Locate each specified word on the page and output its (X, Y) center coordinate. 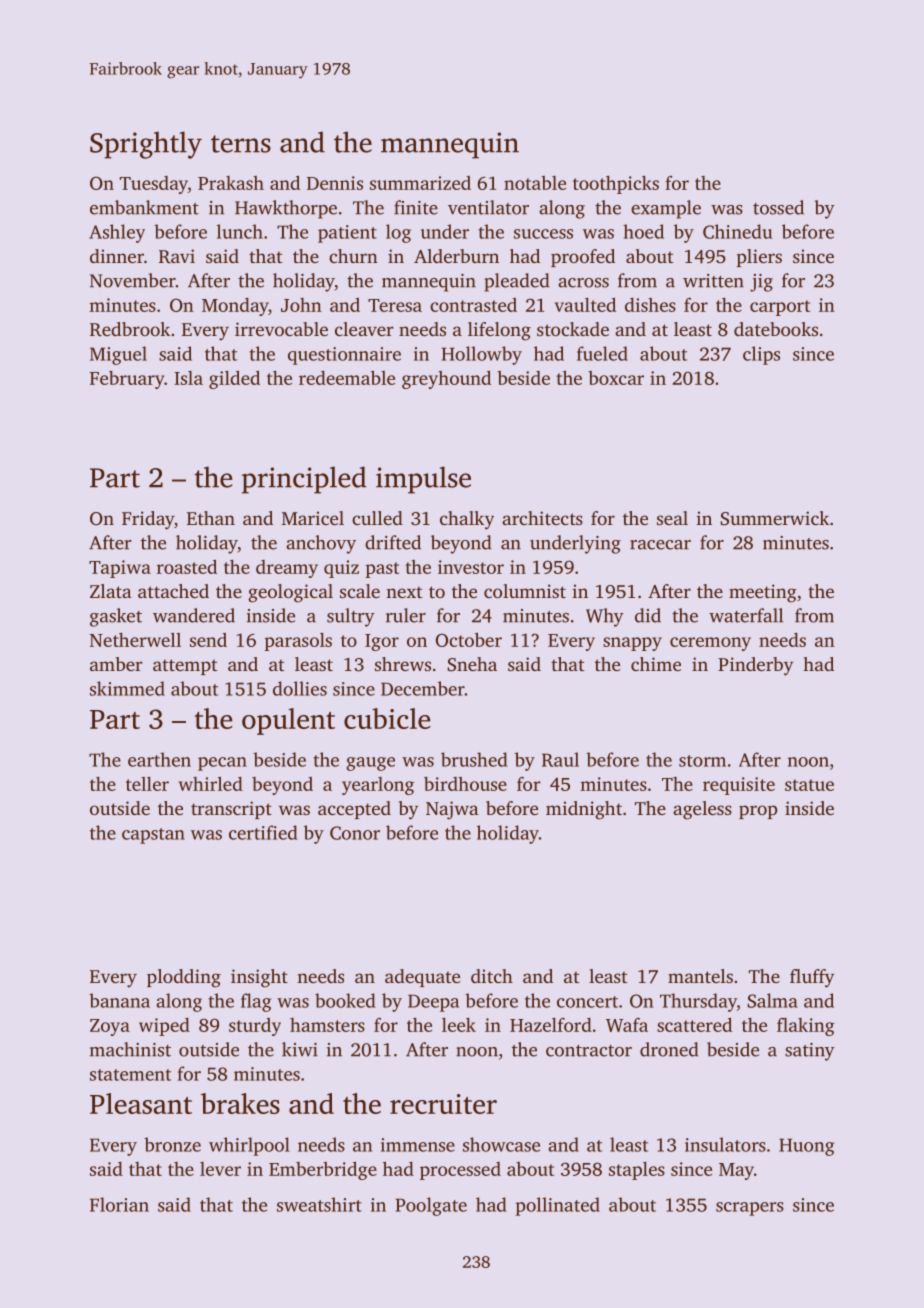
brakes (240, 1103)
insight (259, 978)
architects (542, 518)
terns (241, 144)
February (127, 380)
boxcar (616, 378)
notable (535, 183)
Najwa (452, 810)
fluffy (812, 978)
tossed (778, 207)
